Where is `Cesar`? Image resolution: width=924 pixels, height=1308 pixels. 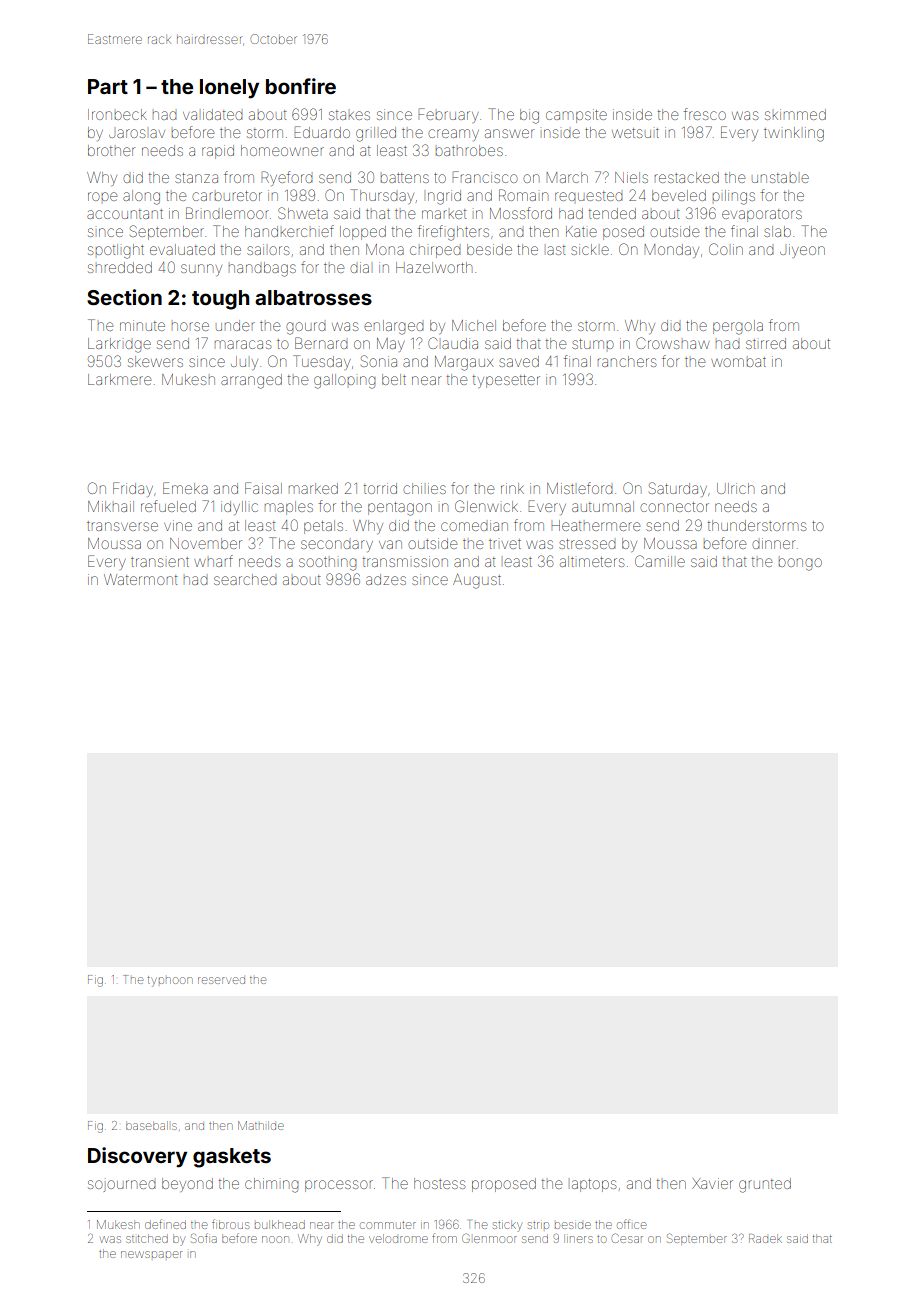
Cesar is located at coordinates (627, 1238).
